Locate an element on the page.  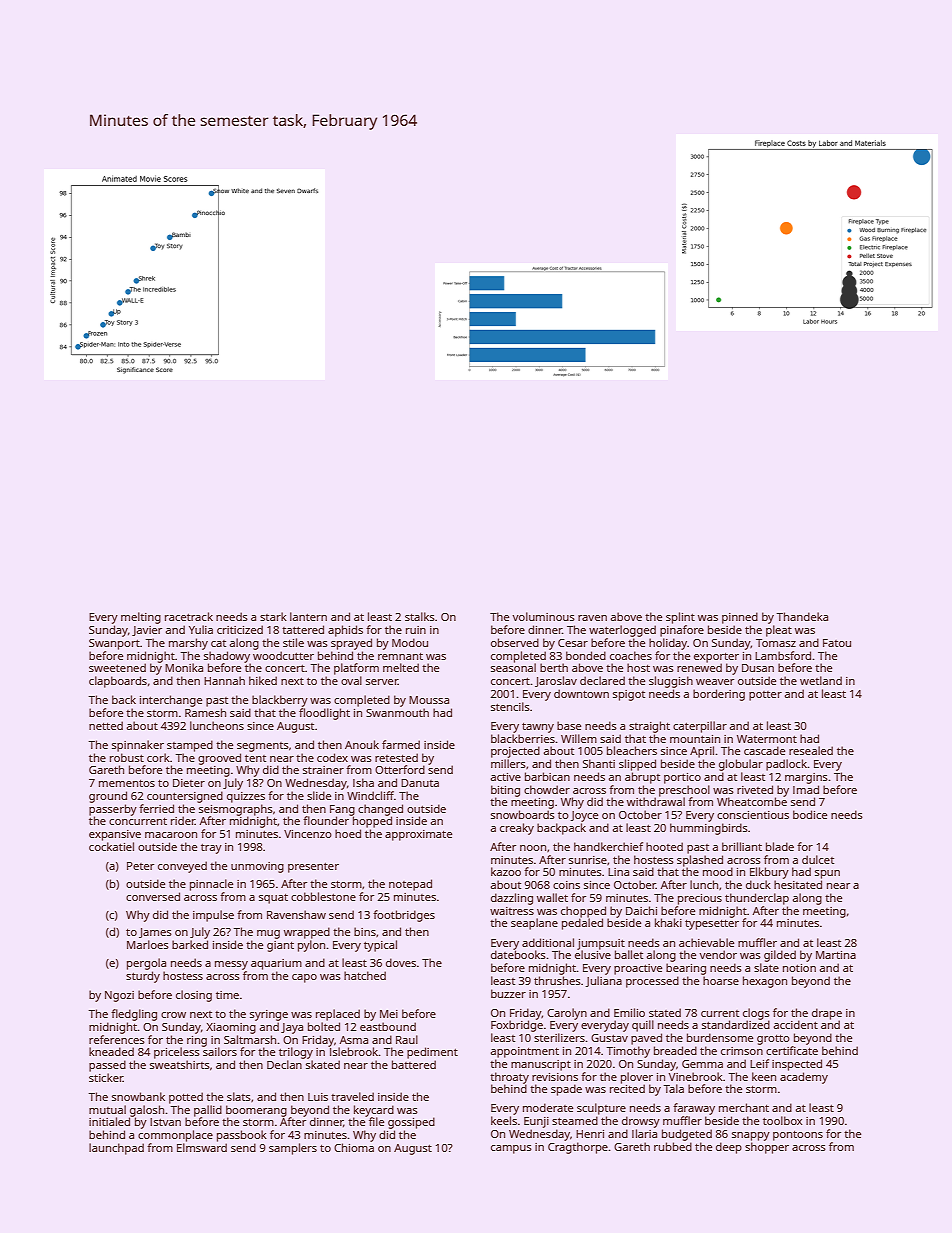
melting is located at coordinates (141, 618).
